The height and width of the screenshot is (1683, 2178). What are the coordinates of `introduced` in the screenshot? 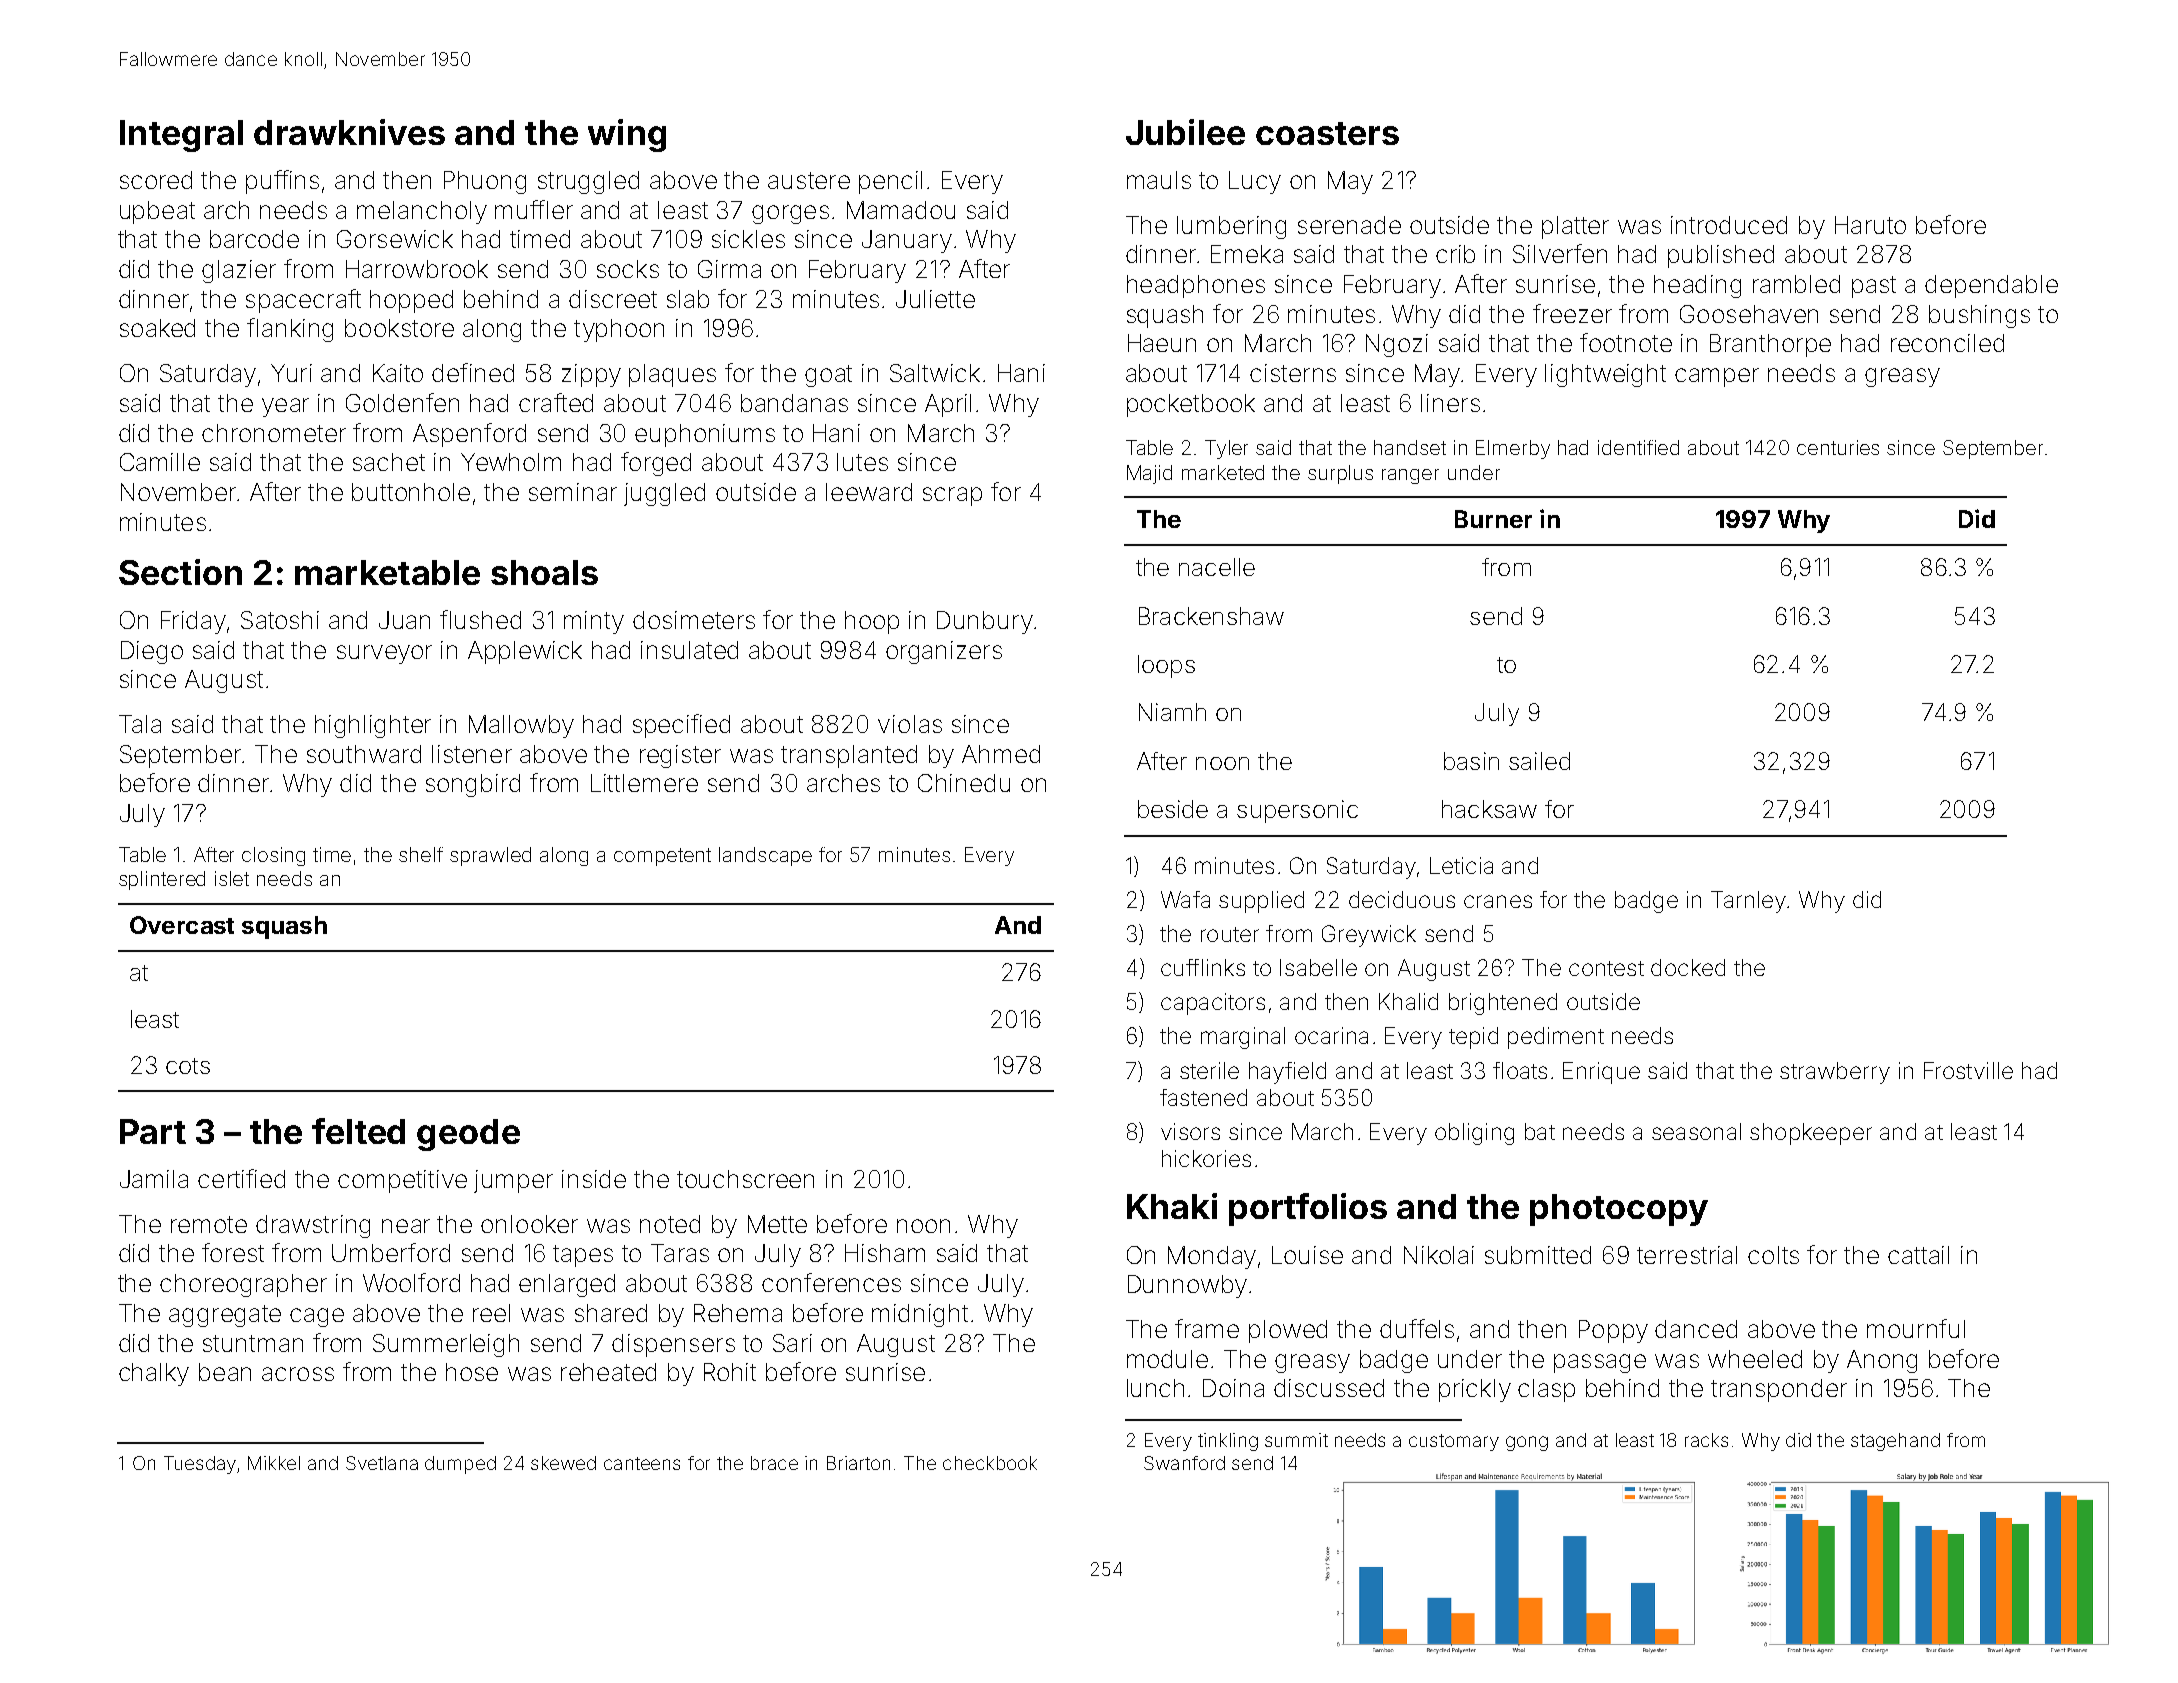 It's located at (1729, 225).
